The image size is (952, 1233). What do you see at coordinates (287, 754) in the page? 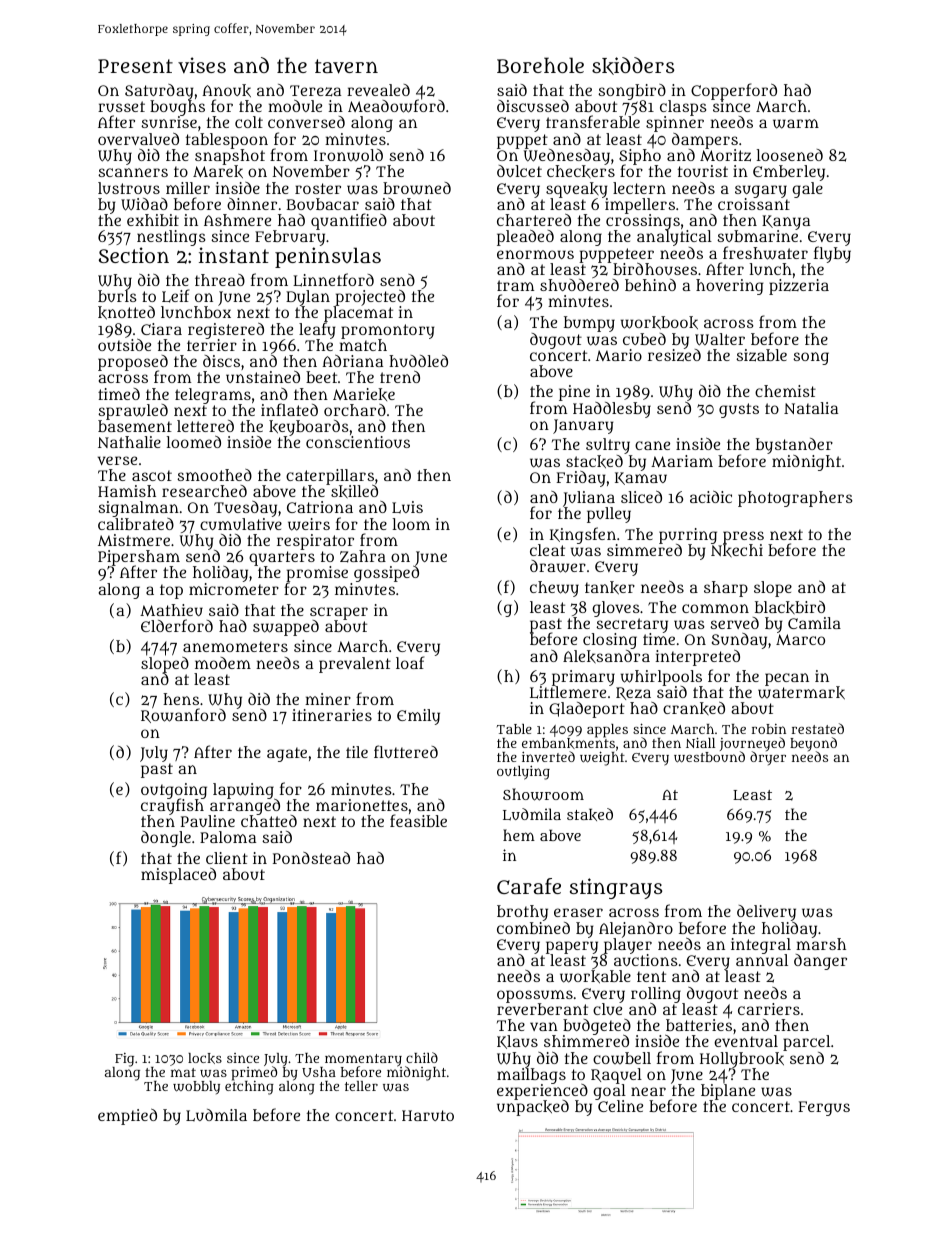
I see `agate` at bounding box center [287, 754].
